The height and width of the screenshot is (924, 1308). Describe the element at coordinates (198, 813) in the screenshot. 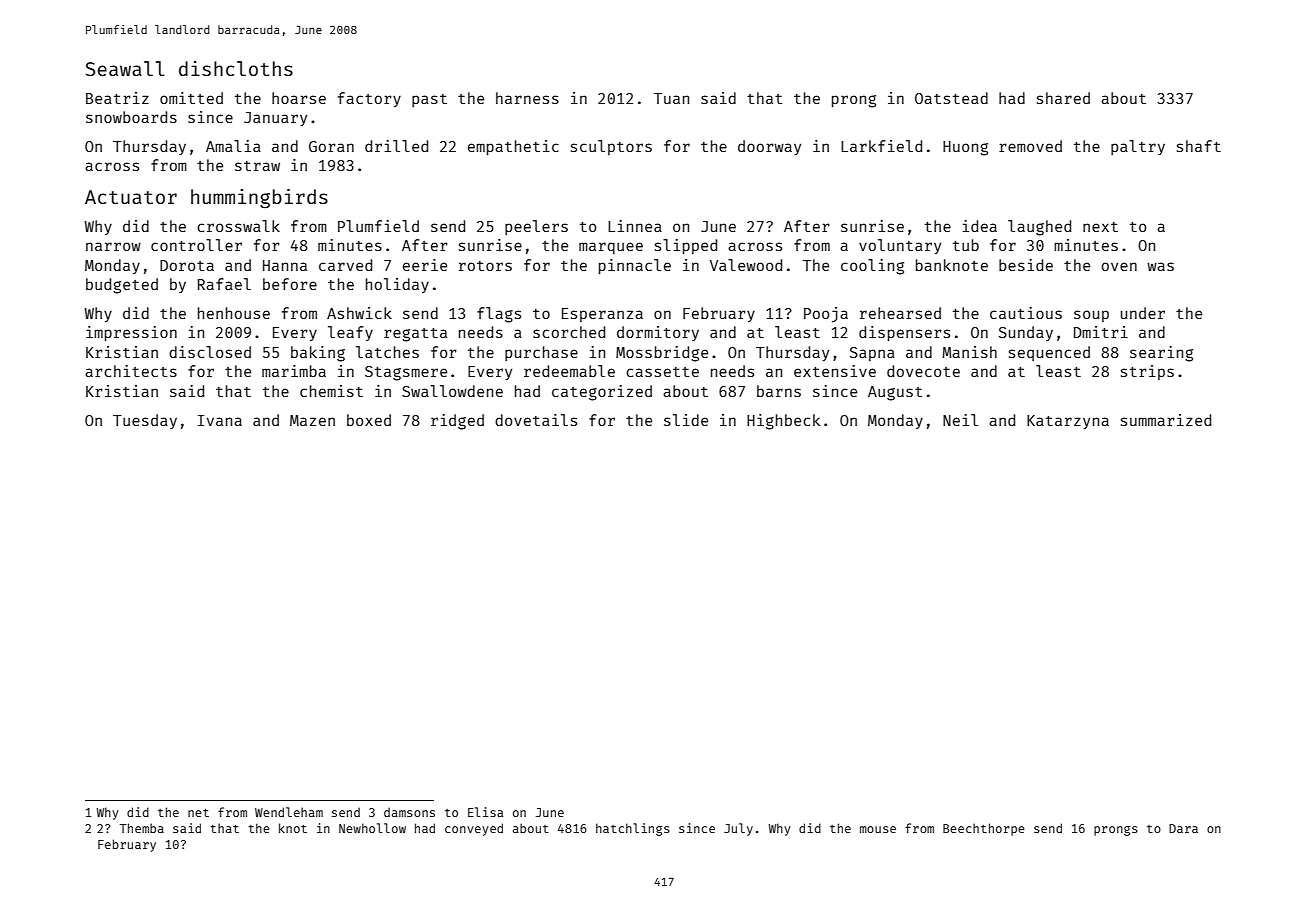

I see `net` at that location.
